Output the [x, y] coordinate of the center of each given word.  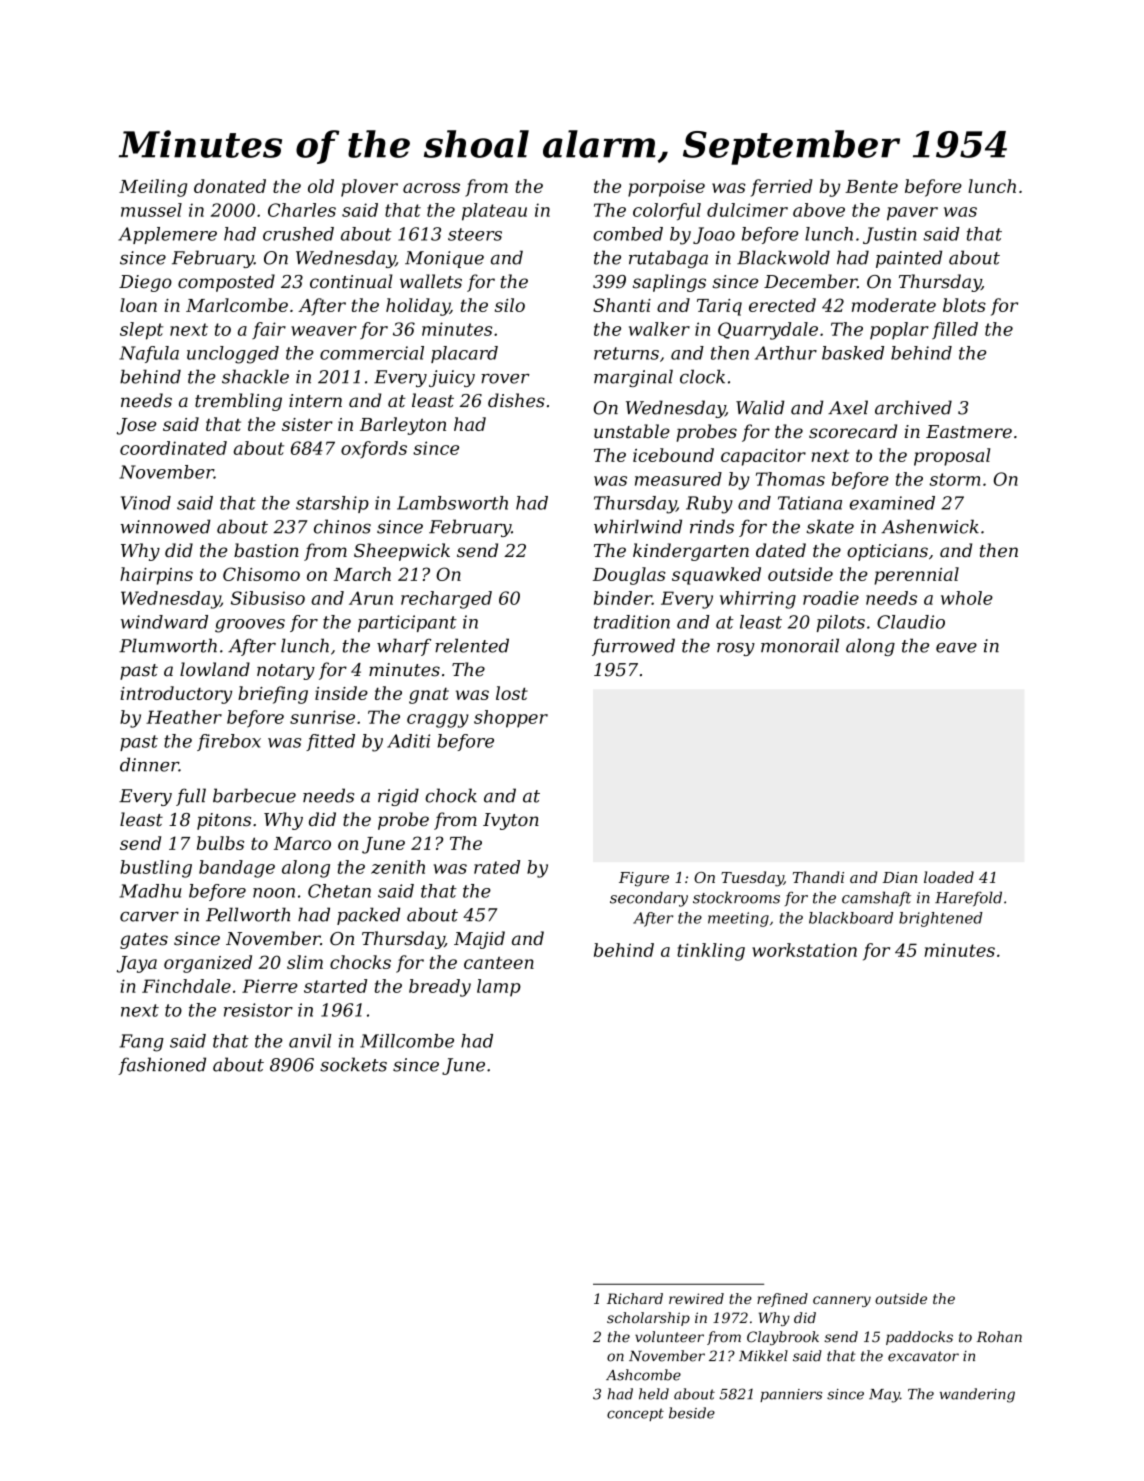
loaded [949, 877]
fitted [330, 742]
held [654, 1394]
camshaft [876, 898]
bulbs [220, 843]
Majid [479, 940]
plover [369, 188]
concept [635, 1414]
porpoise [666, 188]
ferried [782, 188]
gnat [429, 696]
